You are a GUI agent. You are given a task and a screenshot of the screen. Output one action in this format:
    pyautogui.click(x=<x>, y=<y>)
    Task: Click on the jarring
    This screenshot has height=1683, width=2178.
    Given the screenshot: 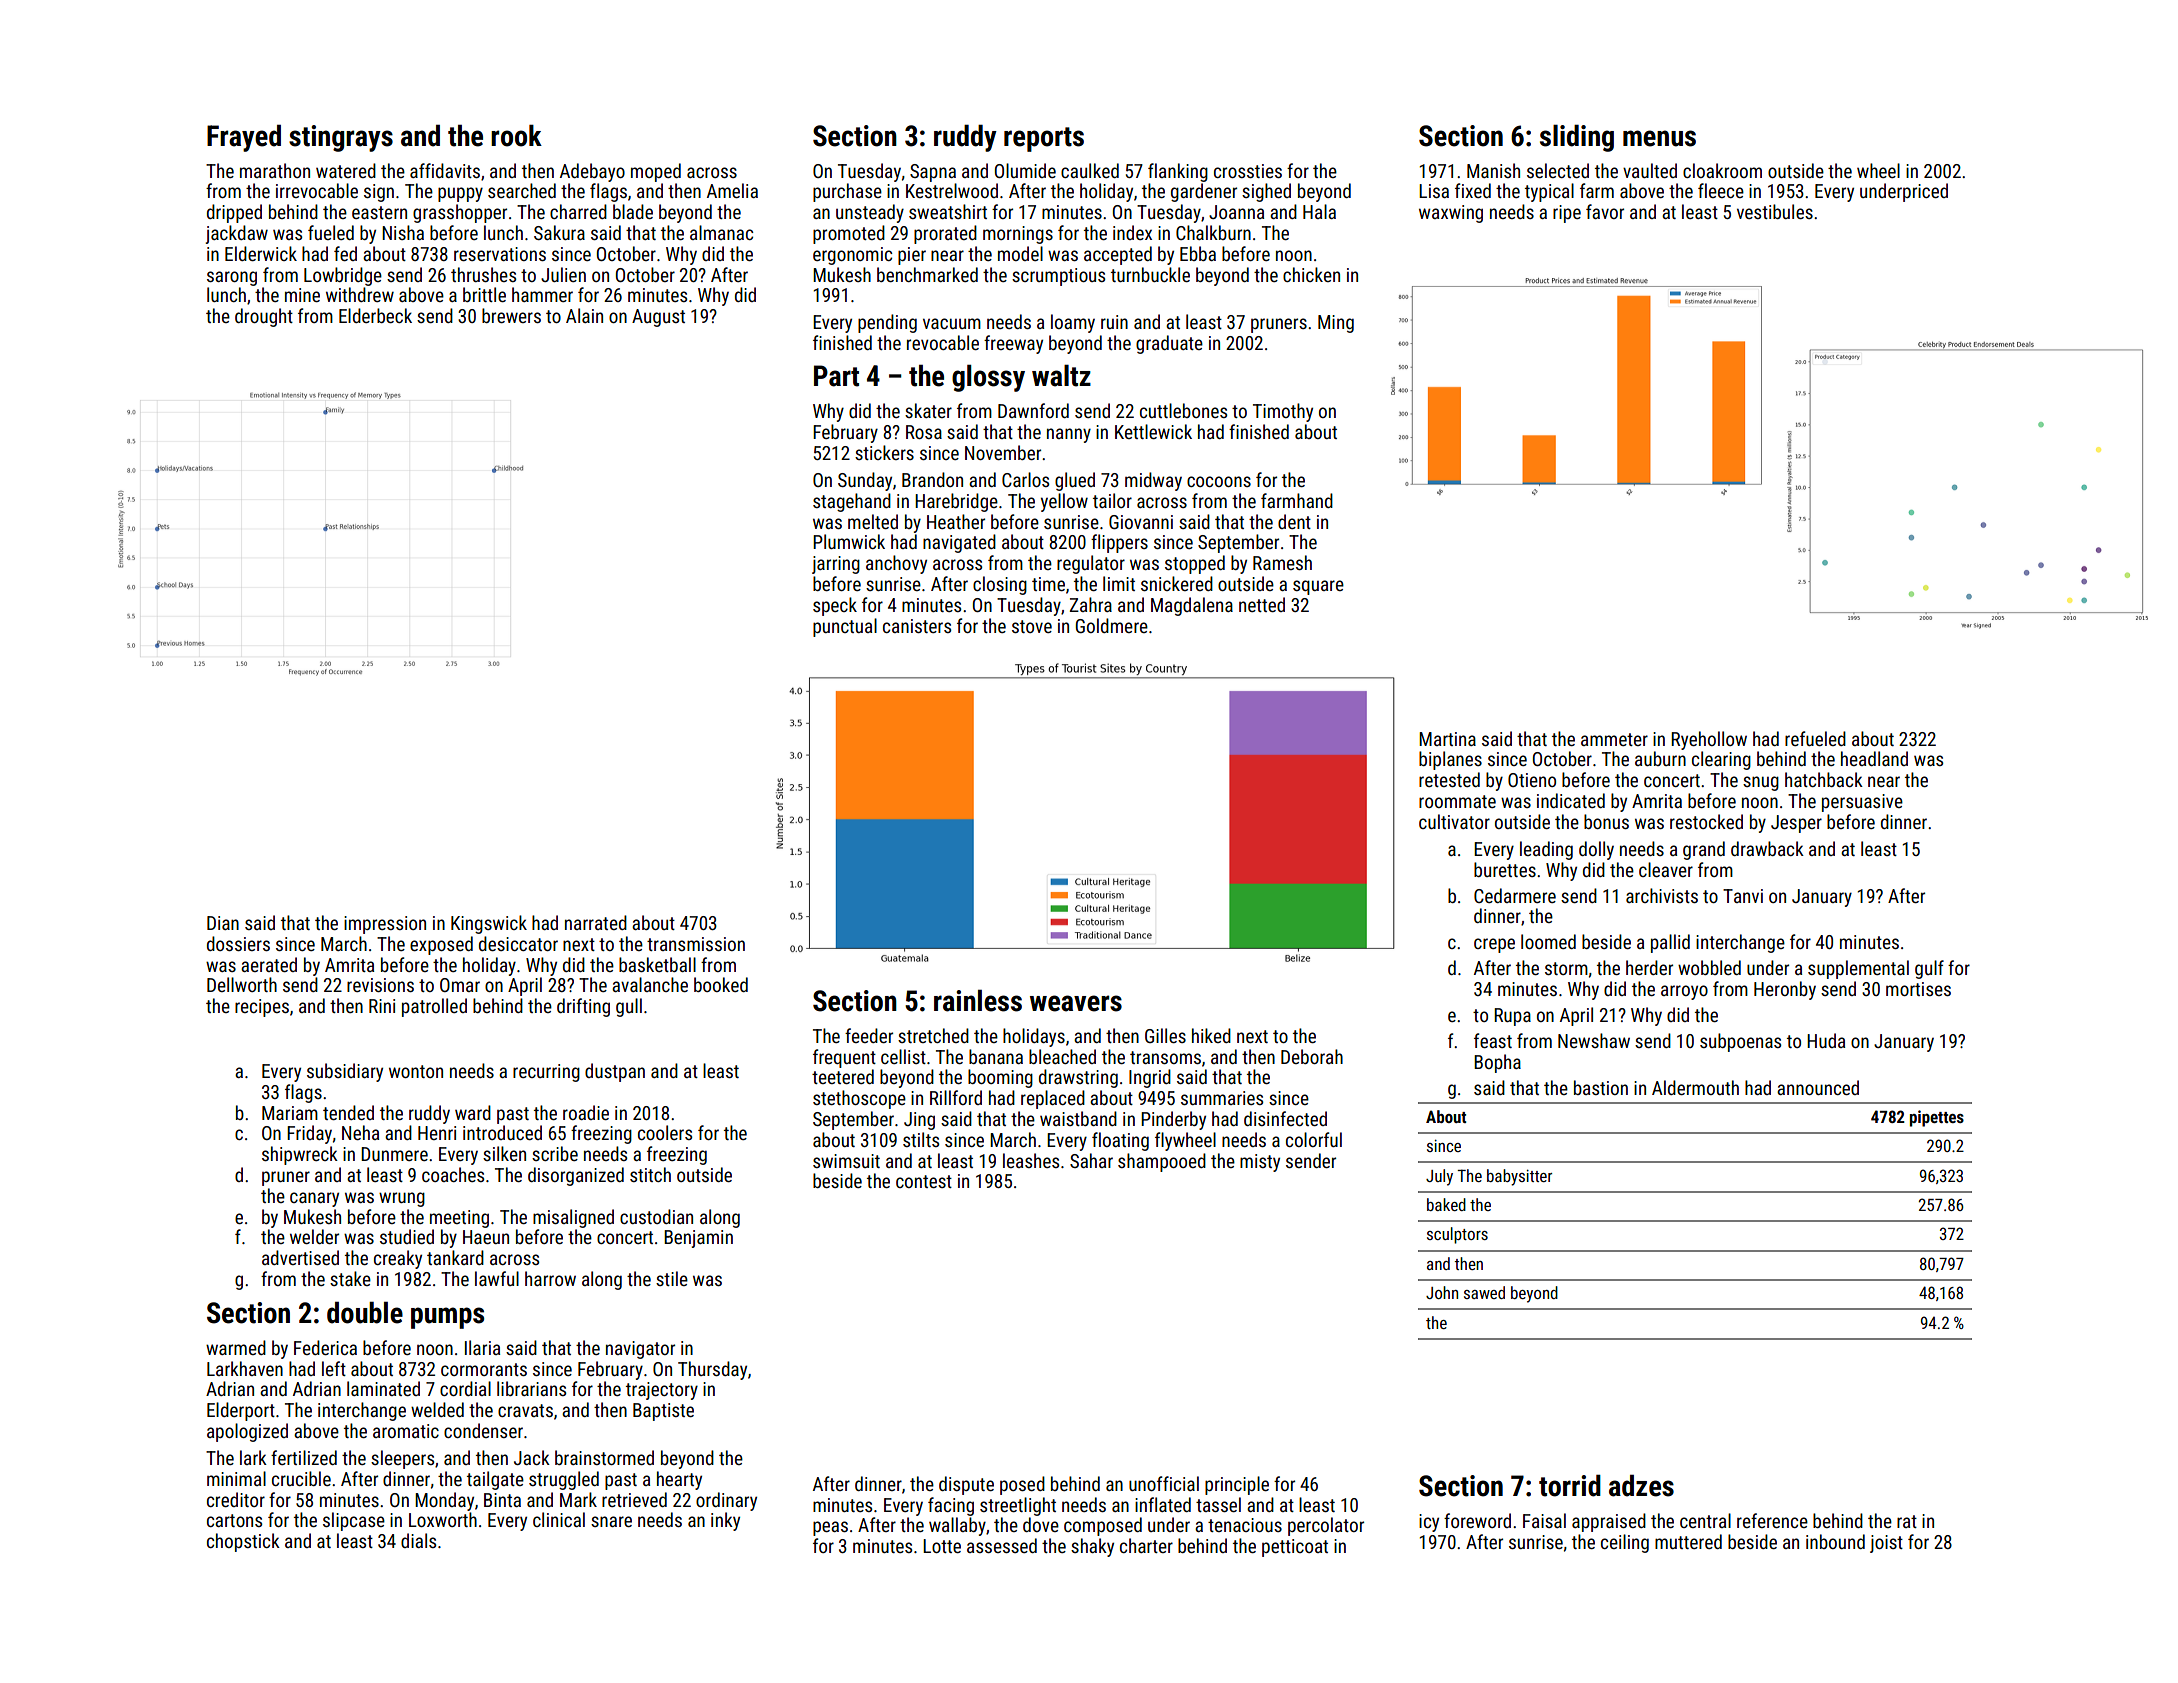 What is the action you would take?
    pyautogui.click(x=836, y=565)
